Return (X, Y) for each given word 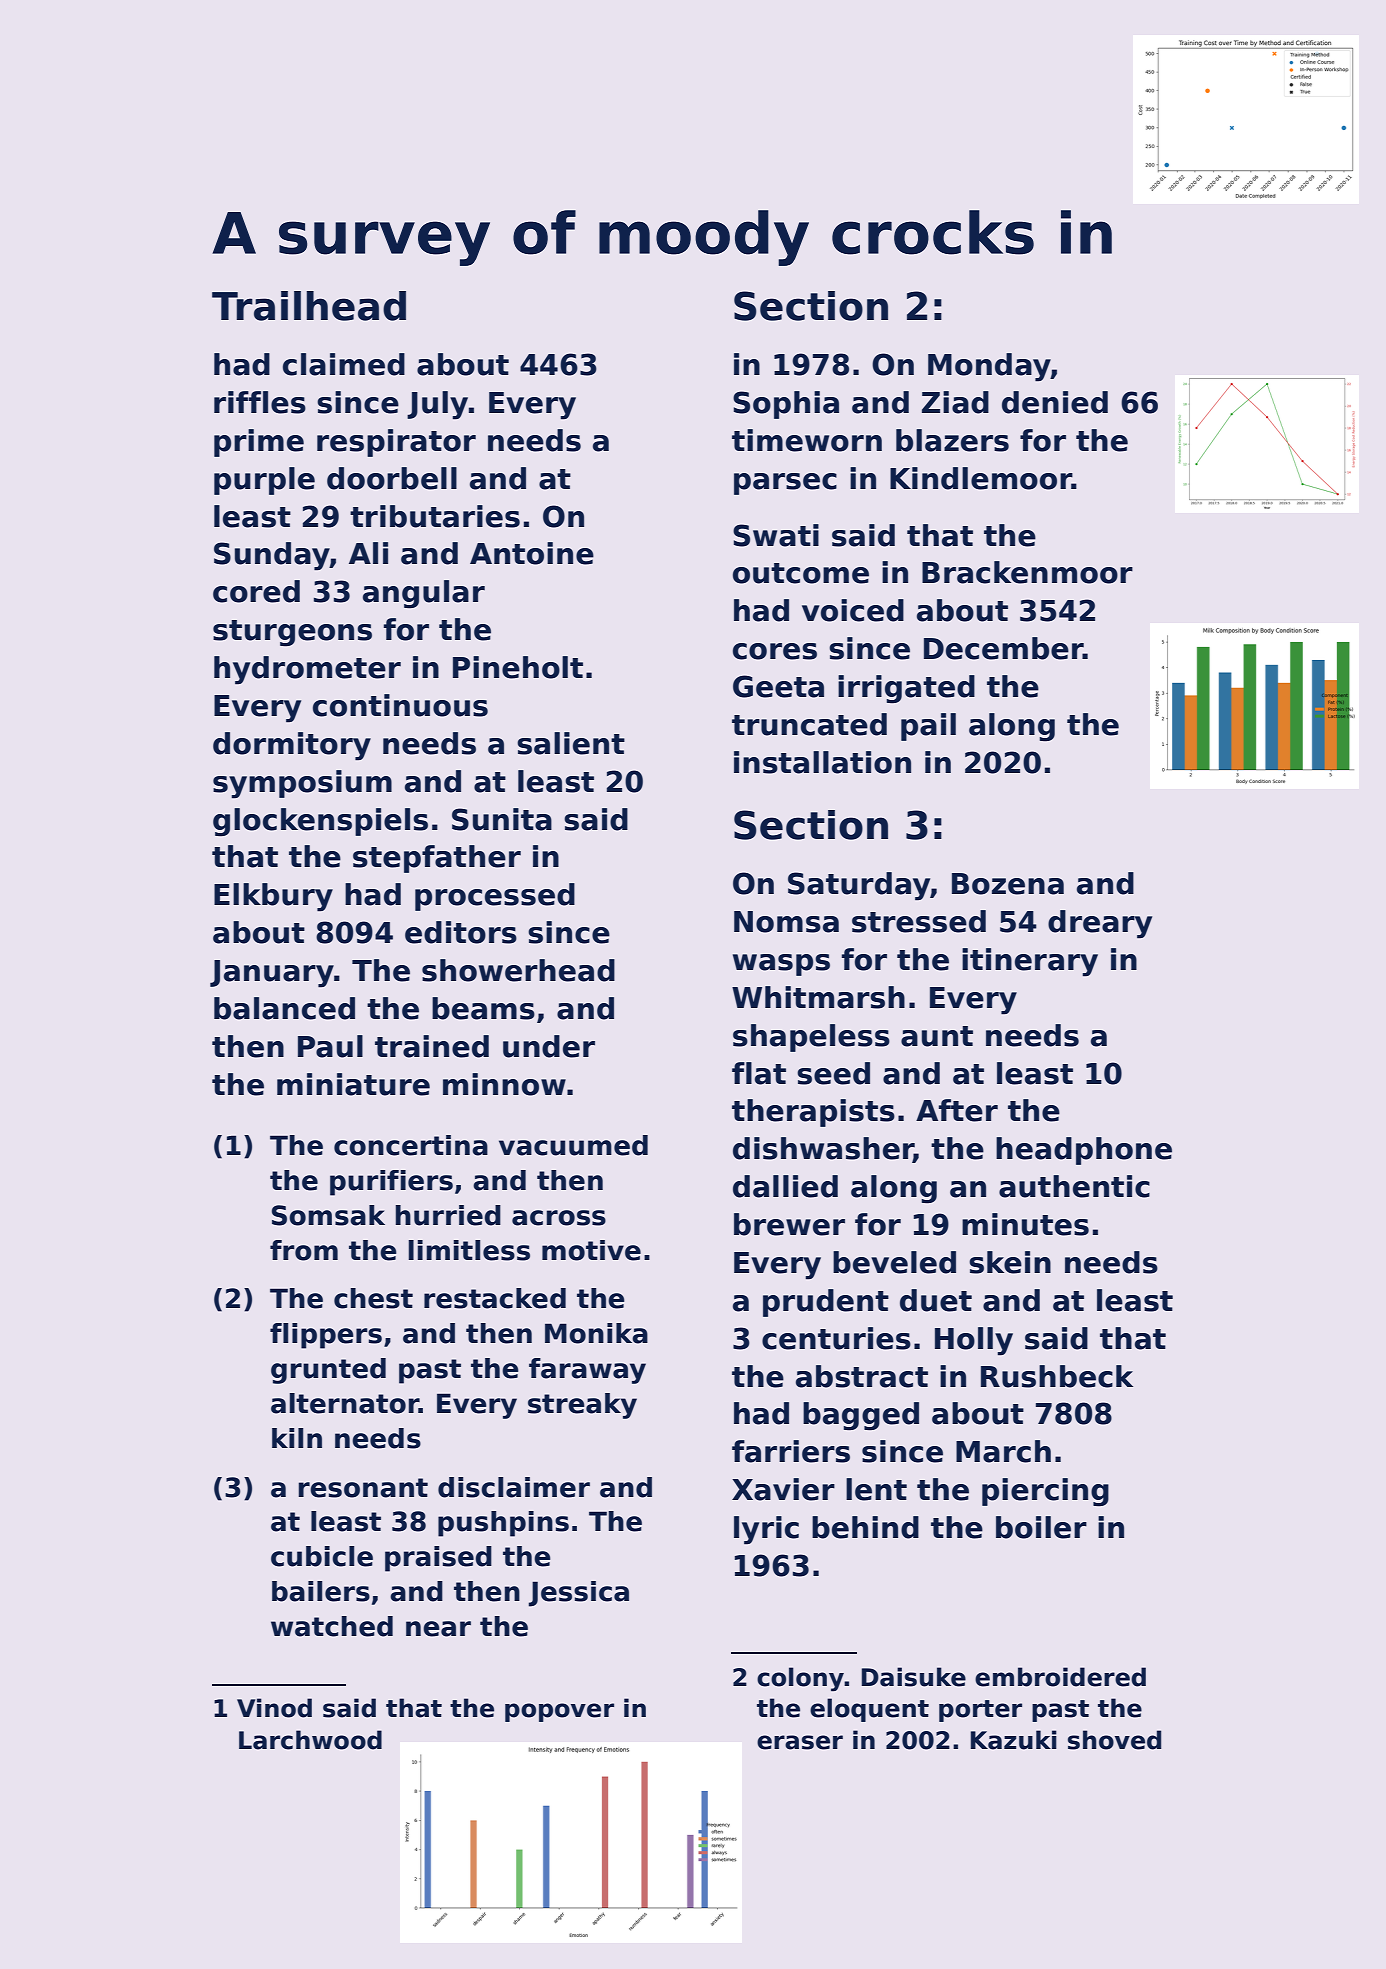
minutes (1025, 1224)
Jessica (579, 1594)
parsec (785, 484)
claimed (344, 364)
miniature (353, 1084)
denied (1055, 402)
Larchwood (310, 1740)
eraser (800, 1742)
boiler (1041, 1527)
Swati (776, 535)
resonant (363, 1488)
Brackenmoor (1027, 572)
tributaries (435, 516)
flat (759, 1073)
